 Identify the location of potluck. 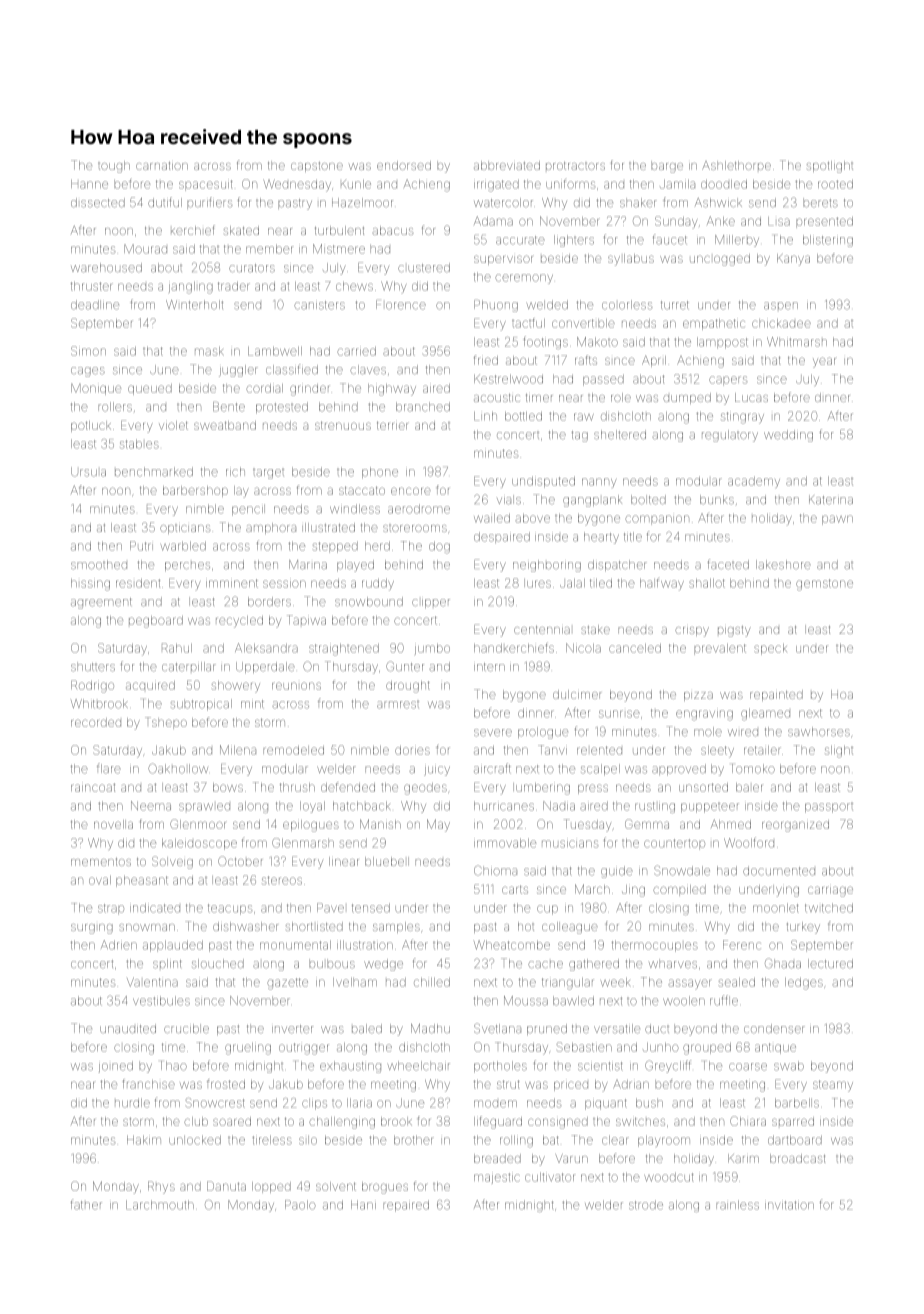
(91, 426).
